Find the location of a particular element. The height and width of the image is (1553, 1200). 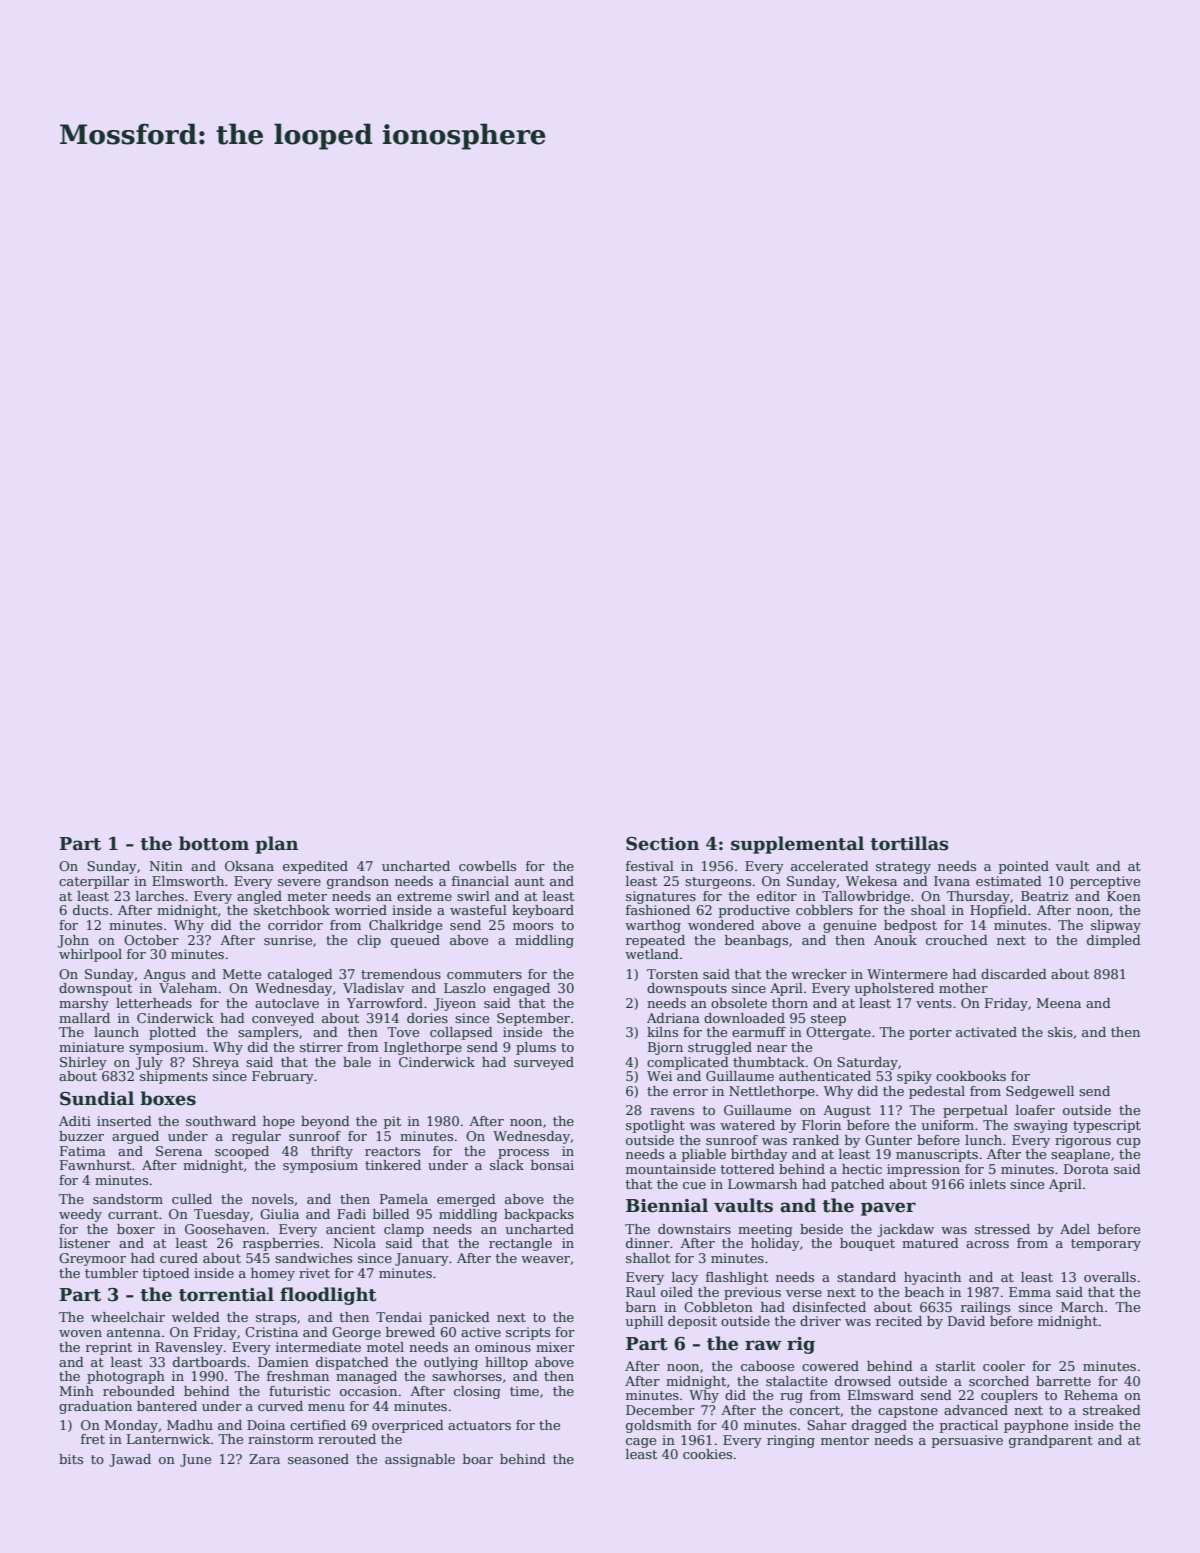

tremendous is located at coordinates (401, 974).
